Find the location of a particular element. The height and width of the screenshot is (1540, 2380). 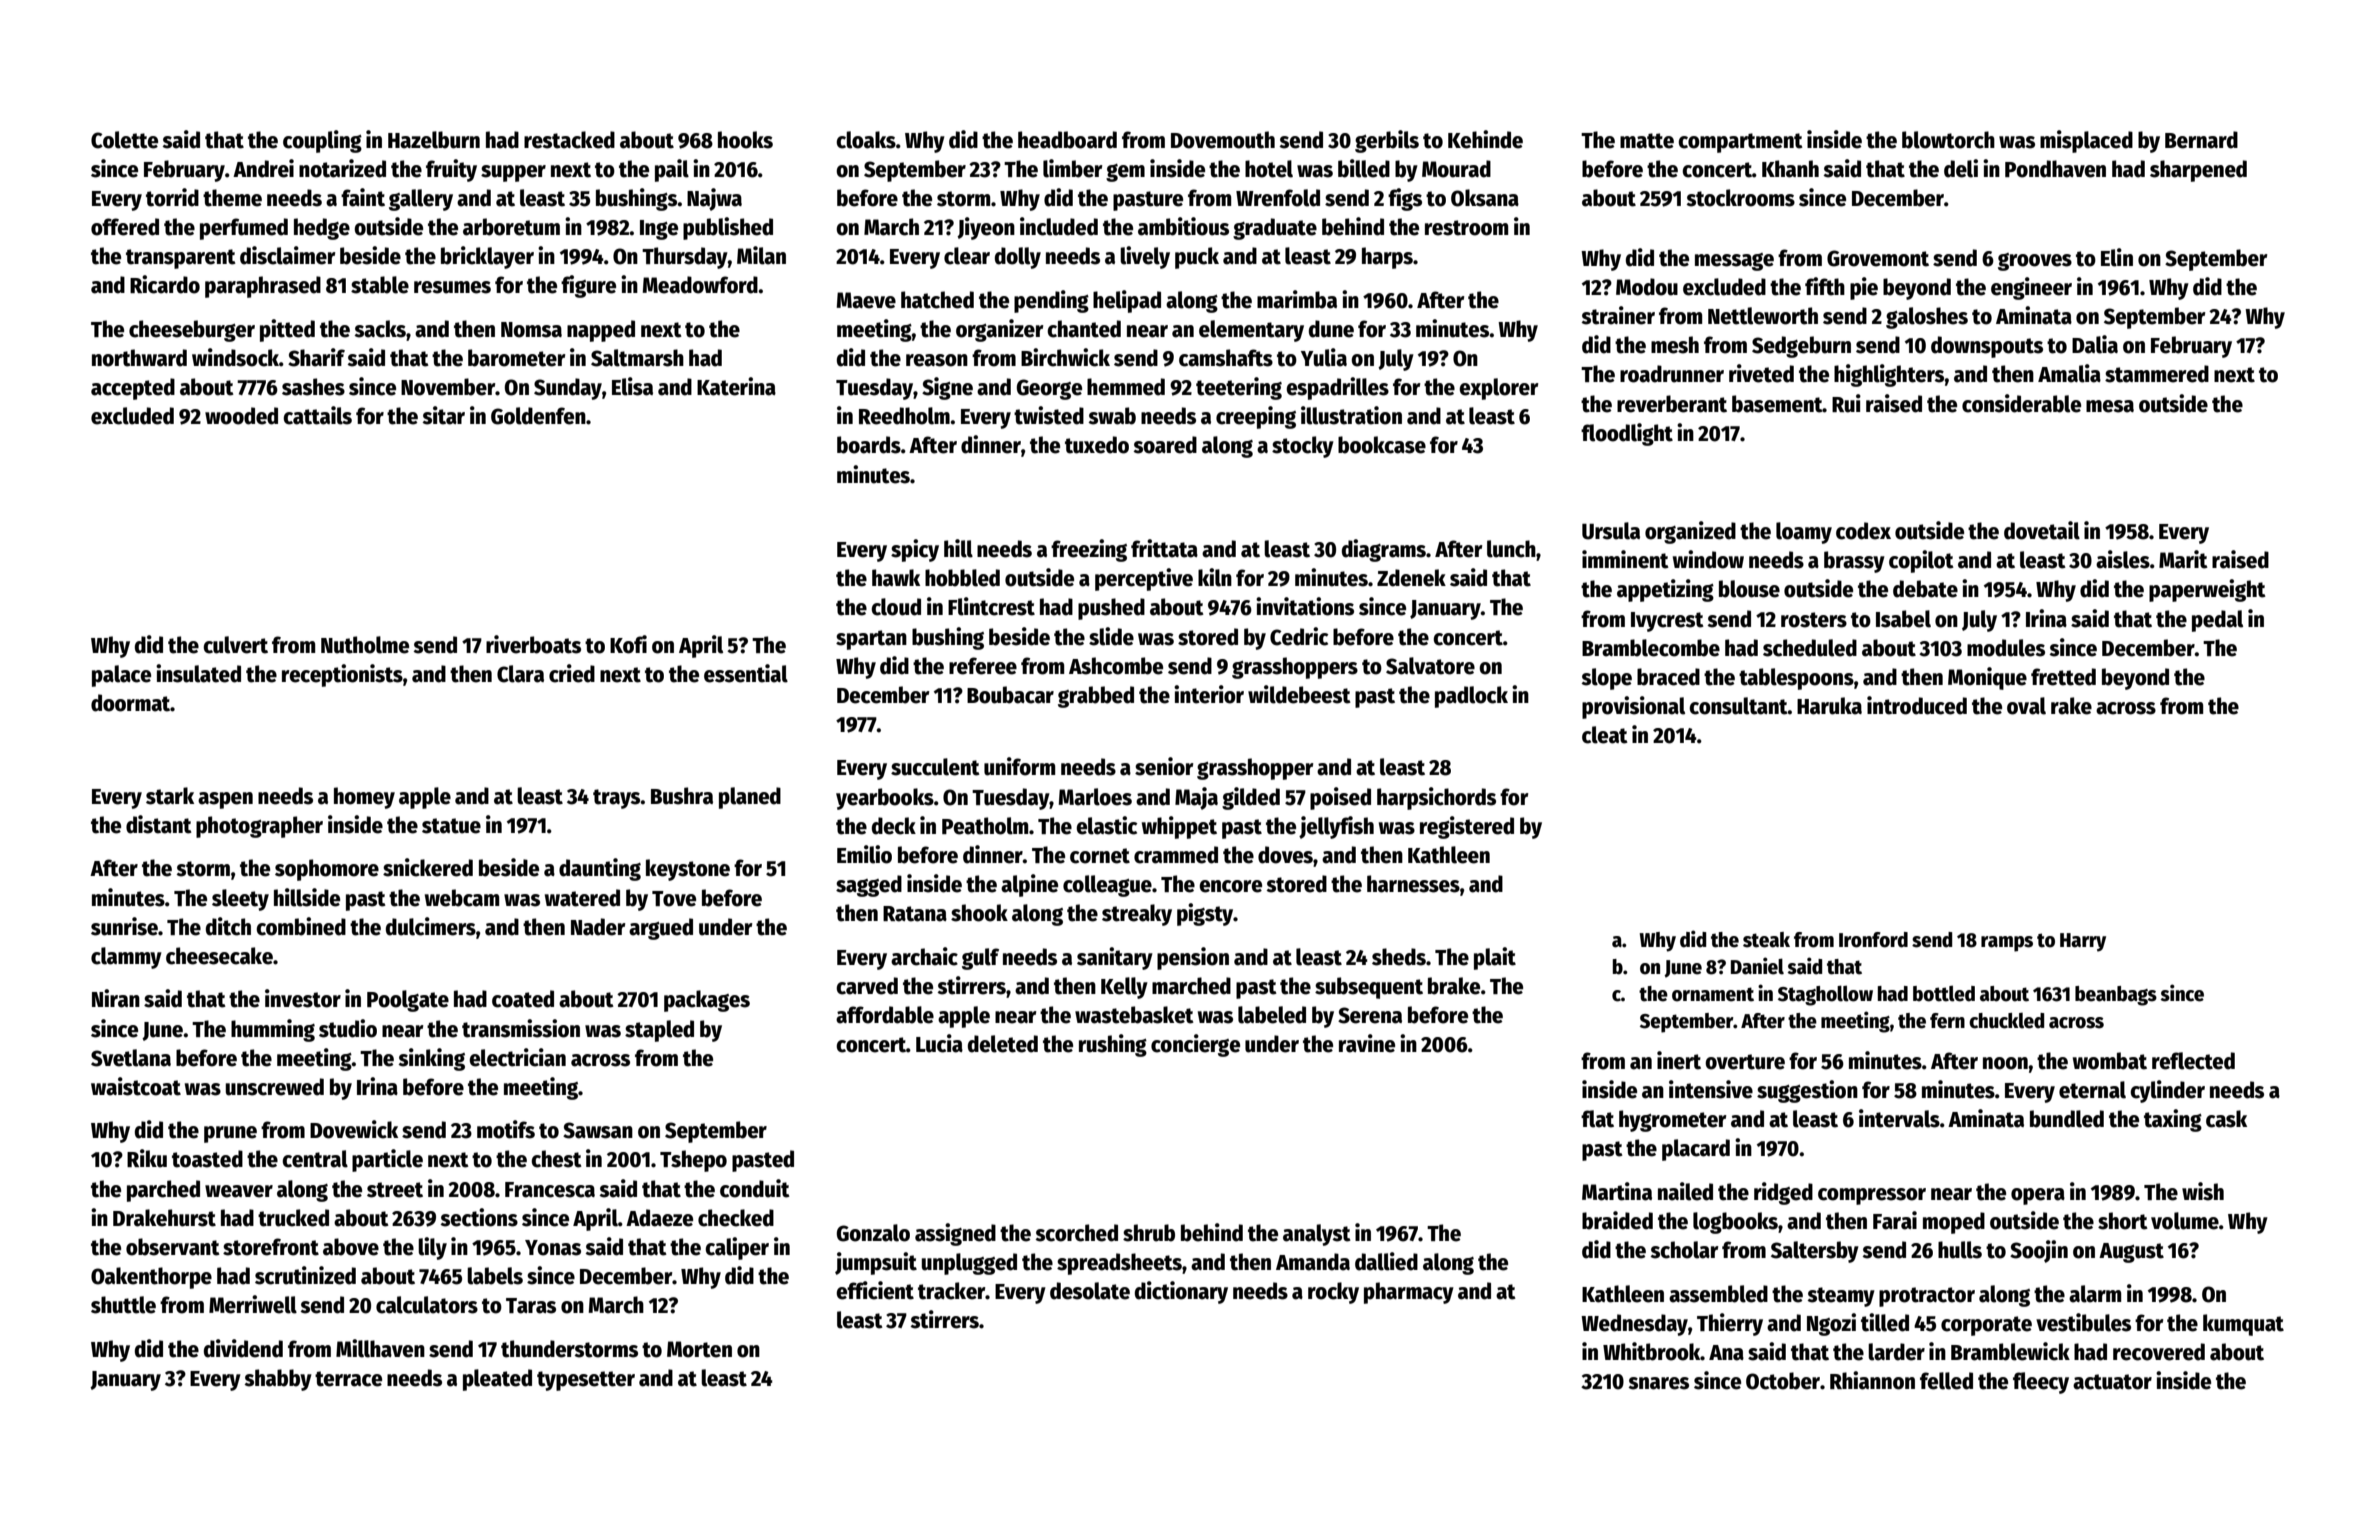

registered is located at coordinates (1467, 827).
